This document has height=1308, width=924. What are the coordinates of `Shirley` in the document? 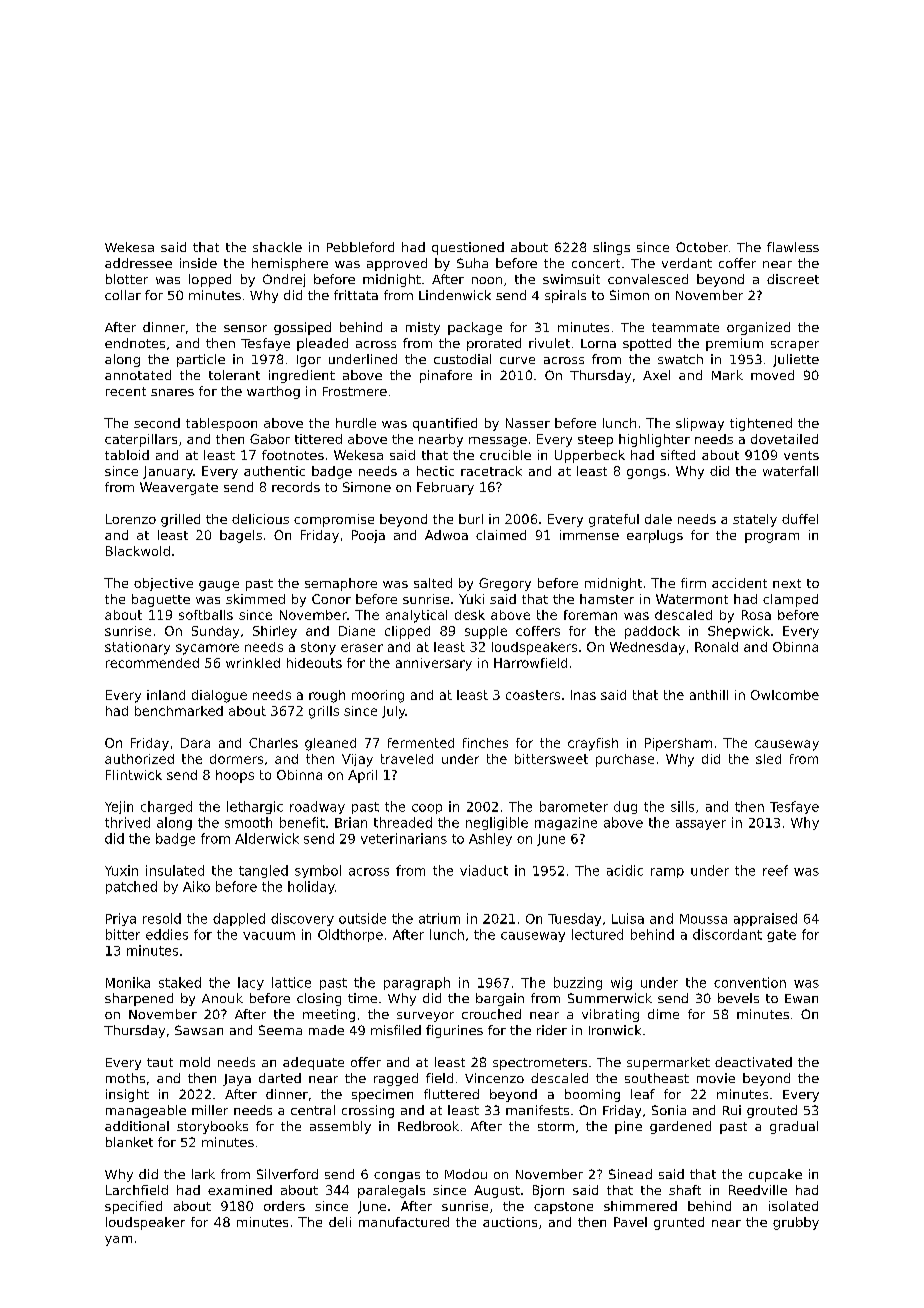 It's located at (275, 632).
